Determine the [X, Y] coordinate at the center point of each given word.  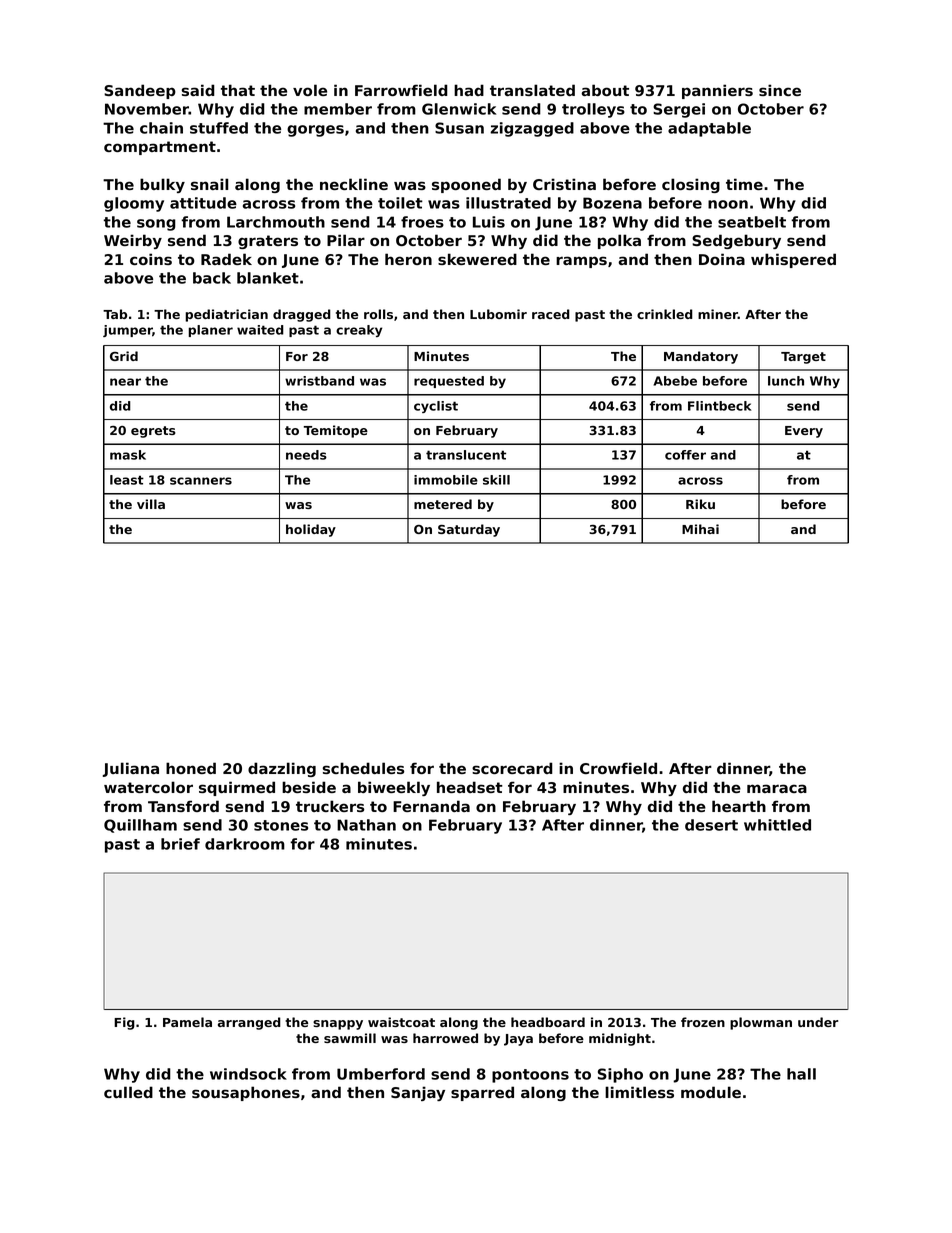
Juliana [131, 769]
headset [470, 787]
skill [496, 480]
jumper [128, 331]
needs [306, 455]
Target [803, 358]
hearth [739, 806]
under [818, 1022]
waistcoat [401, 1022]
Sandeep [140, 91]
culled [128, 1092]
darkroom [245, 844]
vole [310, 90]
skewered [477, 259]
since [780, 90]
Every [804, 432]
